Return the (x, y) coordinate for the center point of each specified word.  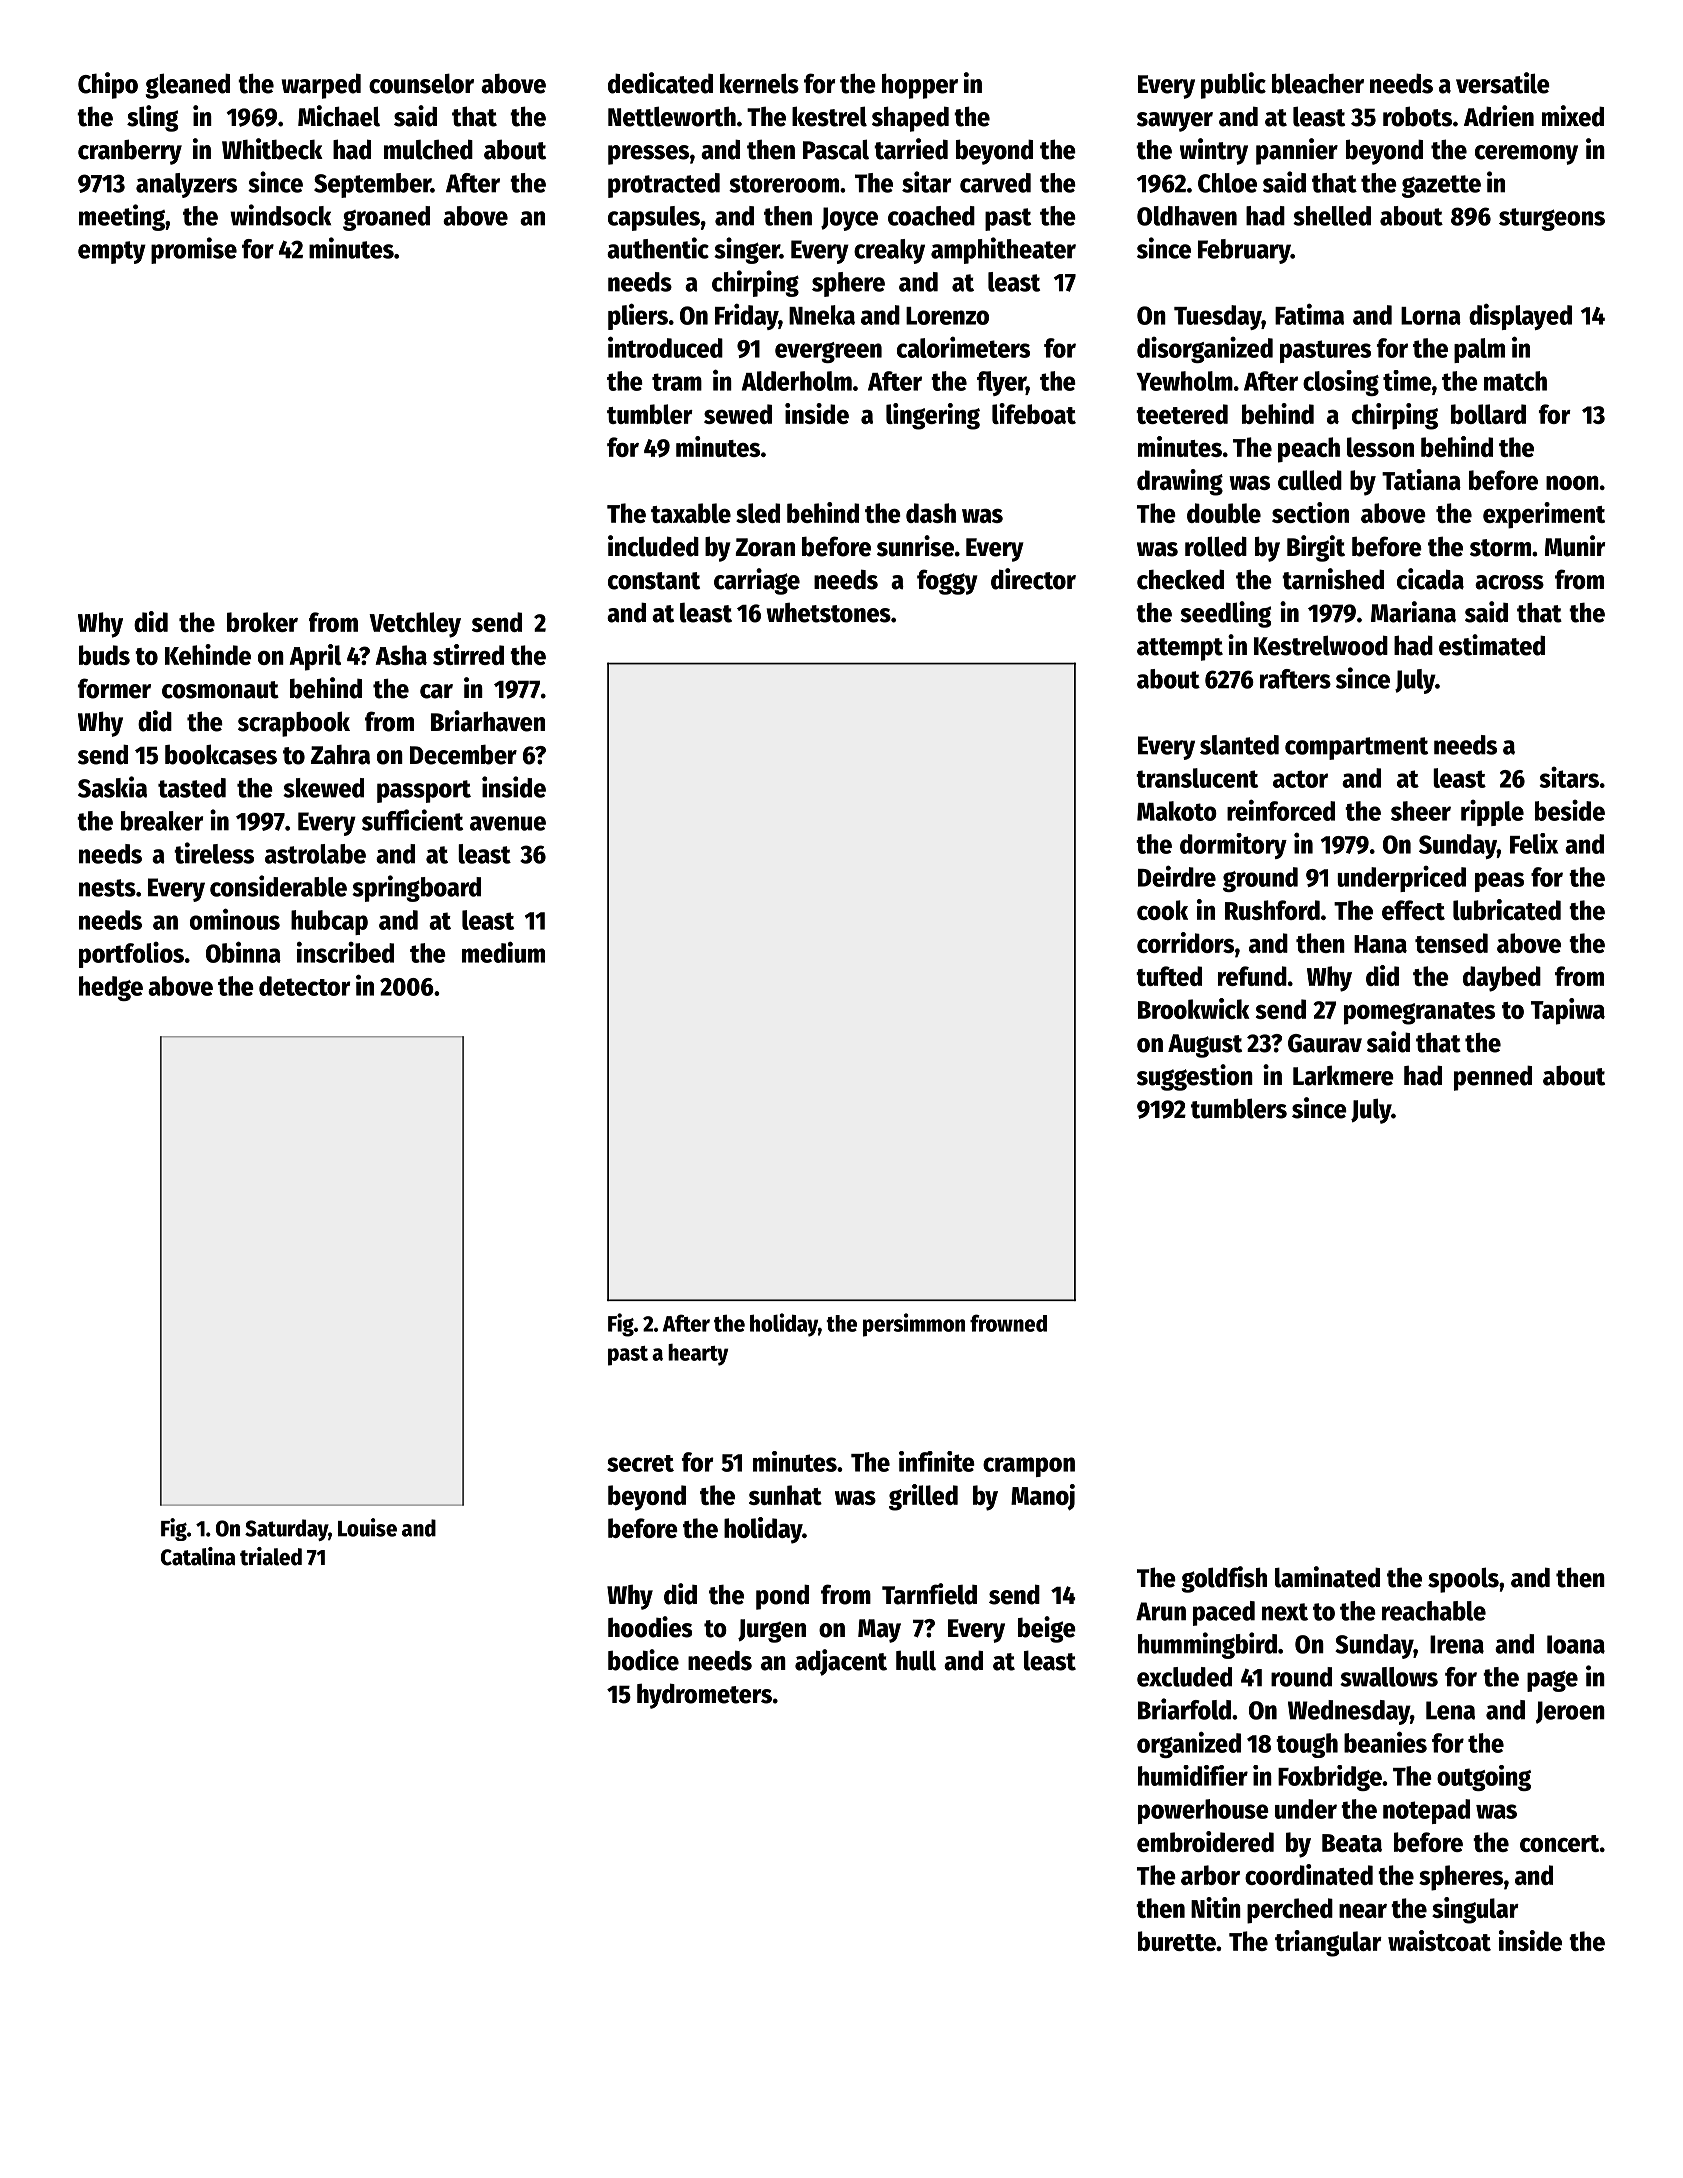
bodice (643, 1660)
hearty (698, 1355)
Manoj (1043, 1497)
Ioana (1576, 1644)
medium (503, 952)
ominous (235, 919)
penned (1493, 1078)
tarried (911, 149)
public (1233, 85)
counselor (421, 83)
